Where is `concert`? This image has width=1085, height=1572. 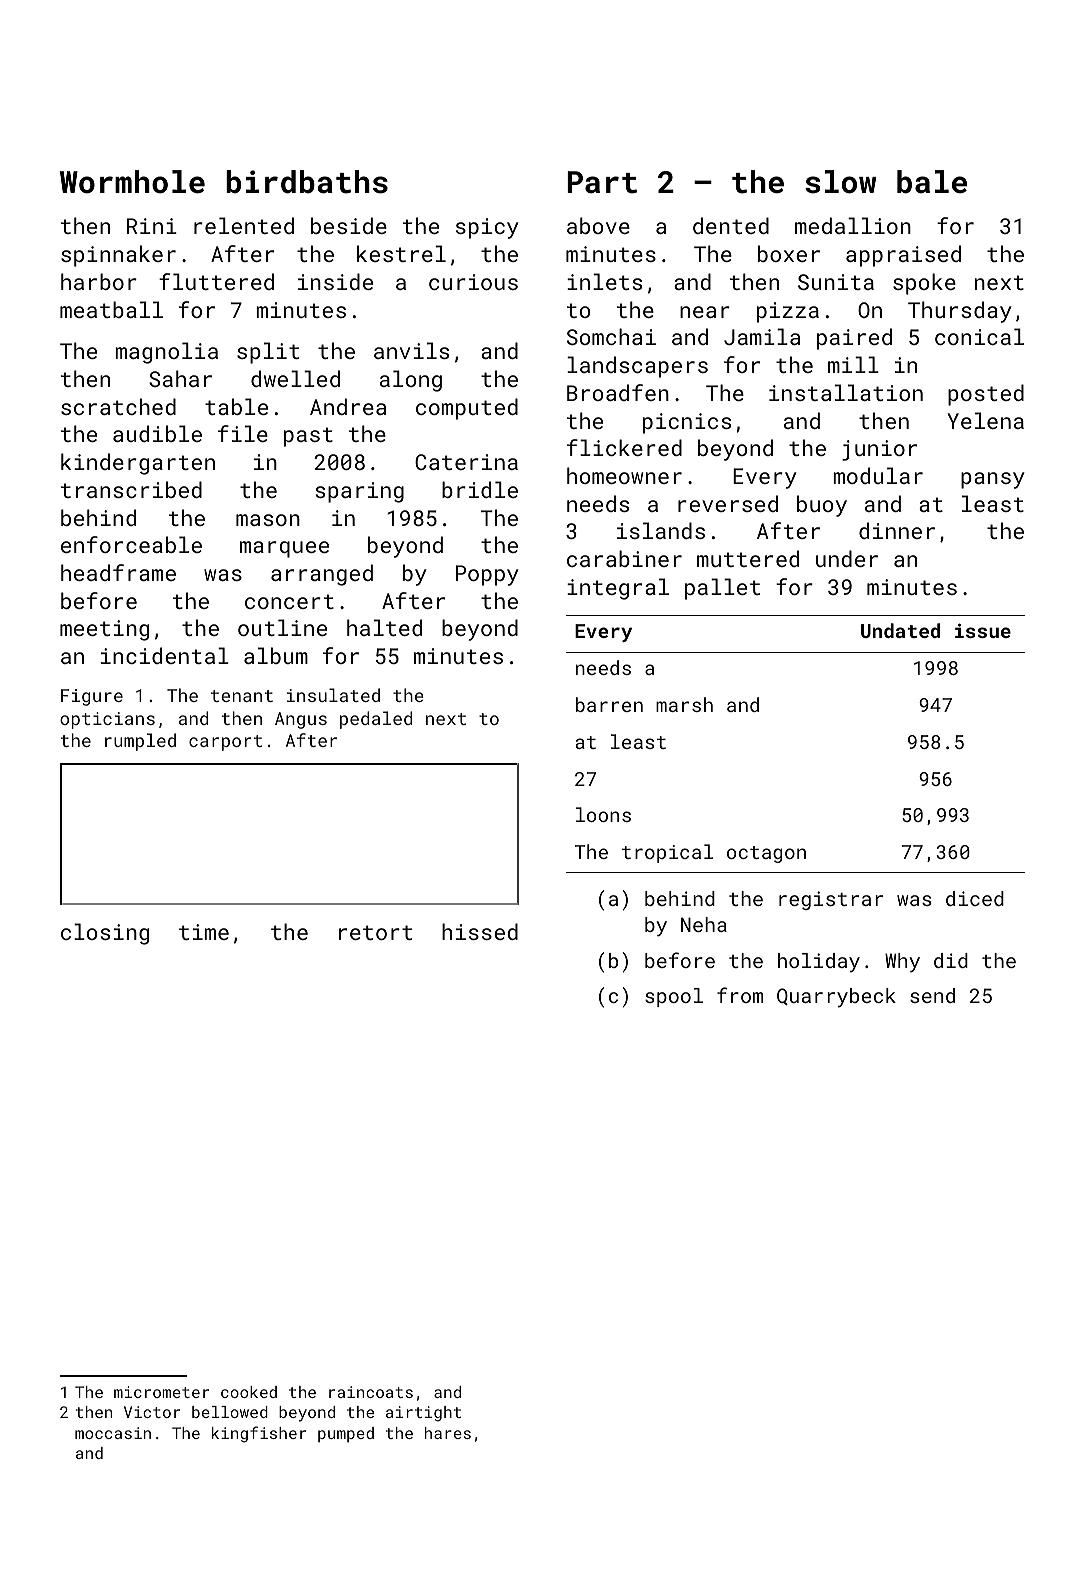
concert is located at coordinates (289, 601).
